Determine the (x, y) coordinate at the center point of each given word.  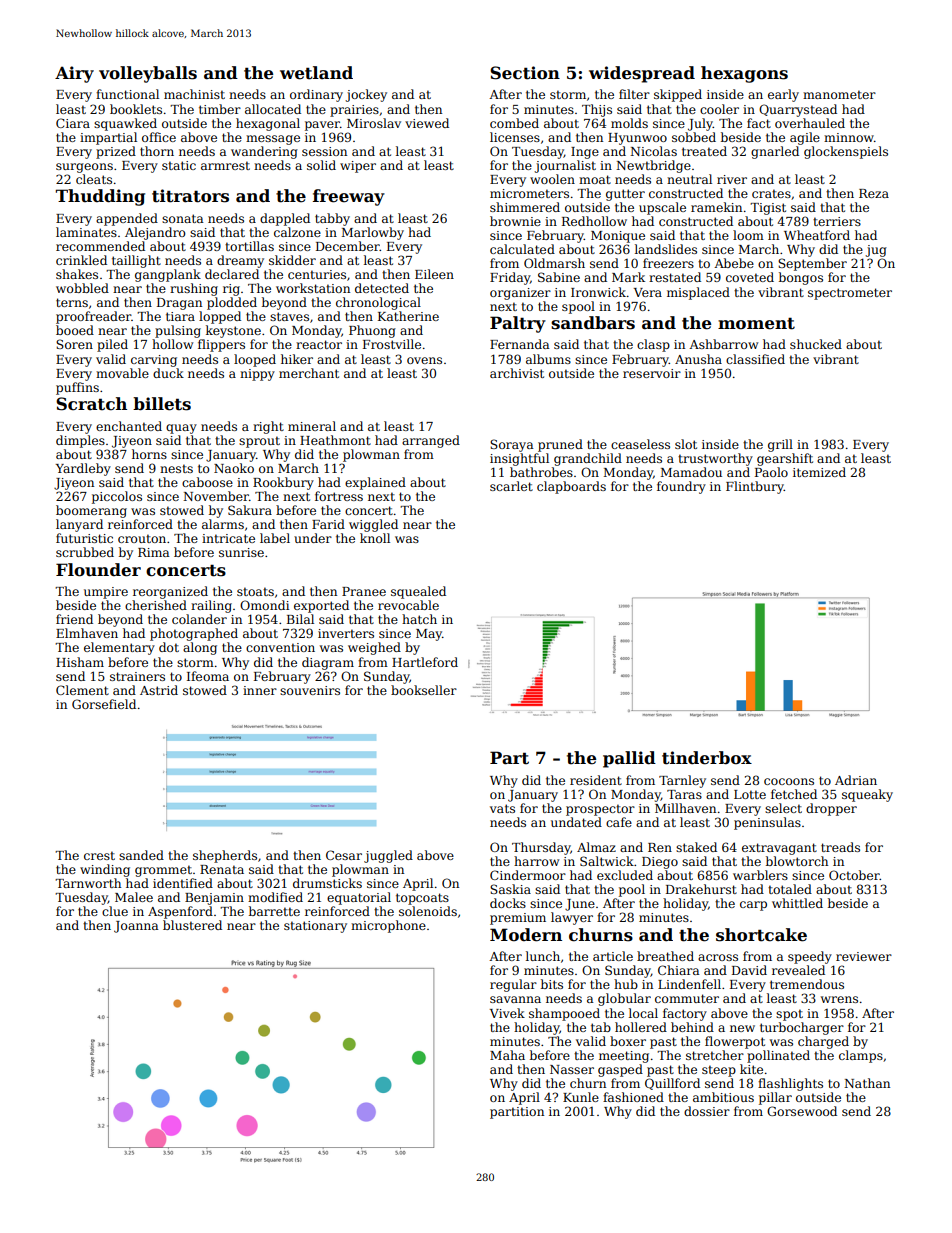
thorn (157, 151)
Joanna (136, 927)
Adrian (856, 780)
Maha (507, 1055)
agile (805, 138)
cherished (156, 605)
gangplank (168, 275)
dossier (707, 1111)
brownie (515, 221)
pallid (629, 759)
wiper (358, 167)
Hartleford (425, 662)
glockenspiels (846, 152)
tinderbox (707, 758)
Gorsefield (104, 704)
